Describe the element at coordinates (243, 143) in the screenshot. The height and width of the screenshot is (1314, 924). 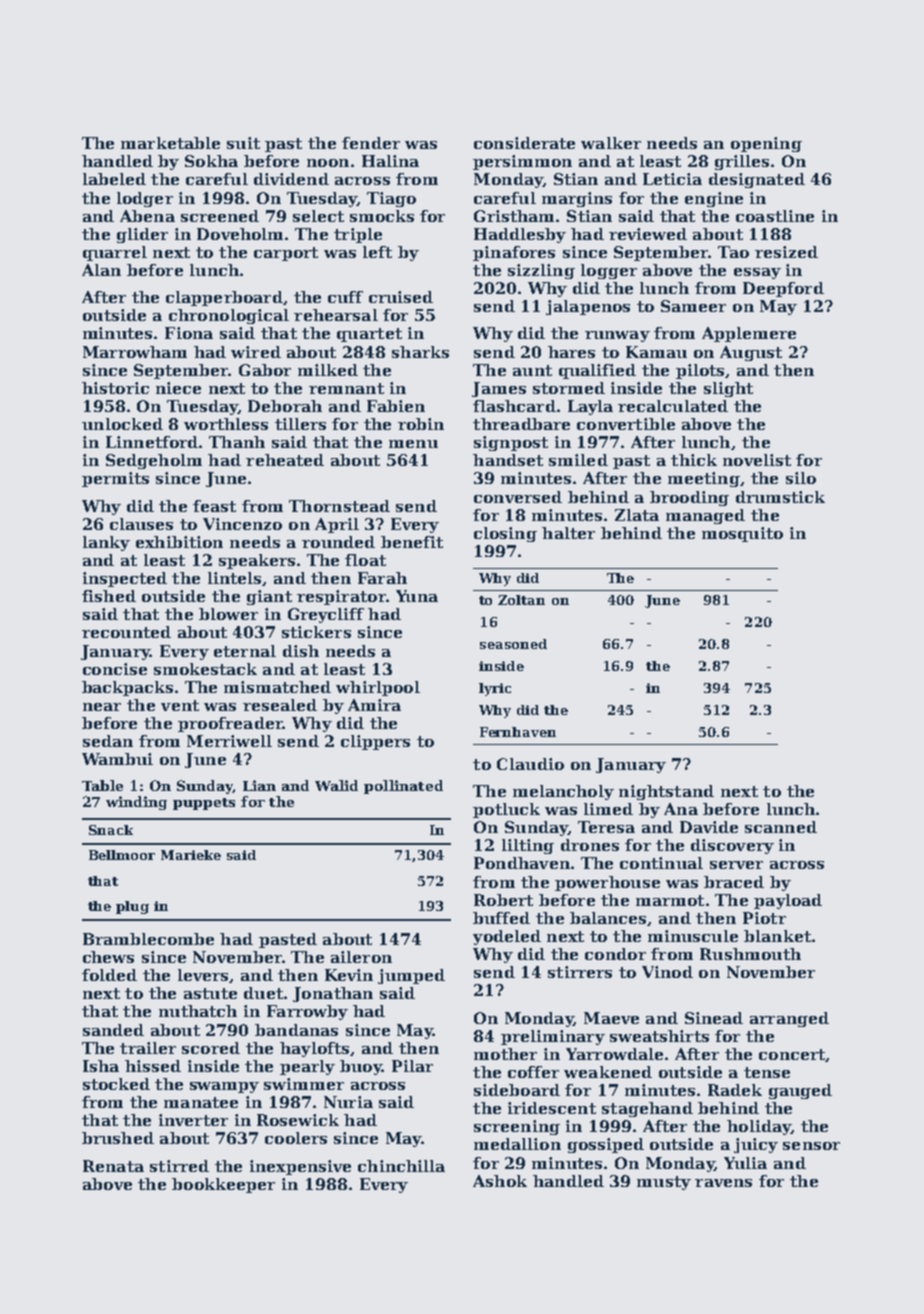
I see `suit` at that location.
